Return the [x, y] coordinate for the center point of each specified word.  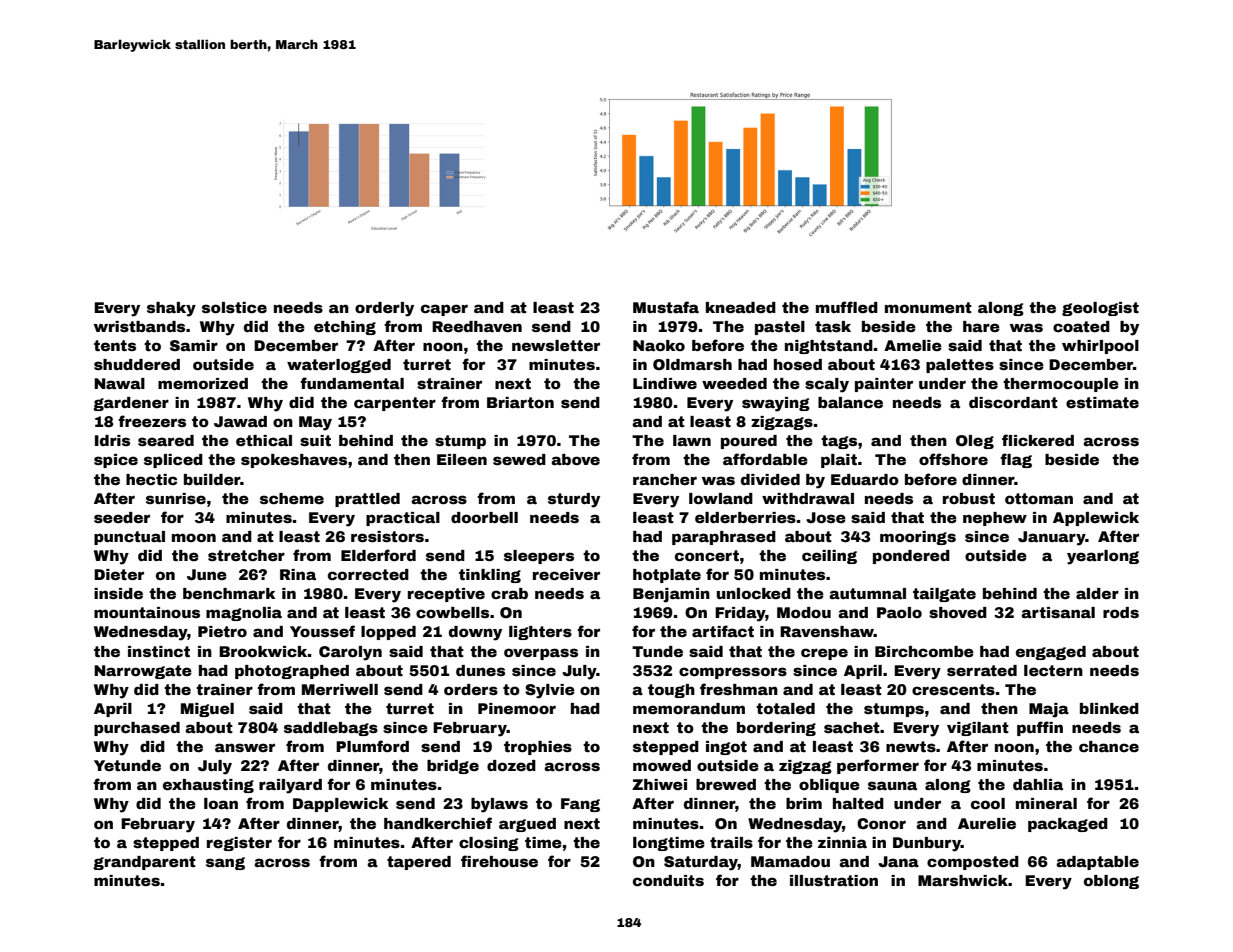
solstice [234, 307]
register [239, 844]
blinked [1109, 708]
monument [928, 307]
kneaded [741, 307]
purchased [137, 729]
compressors [733, 673]
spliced [173, 461]
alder [1097, 593]
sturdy [574, 500]
